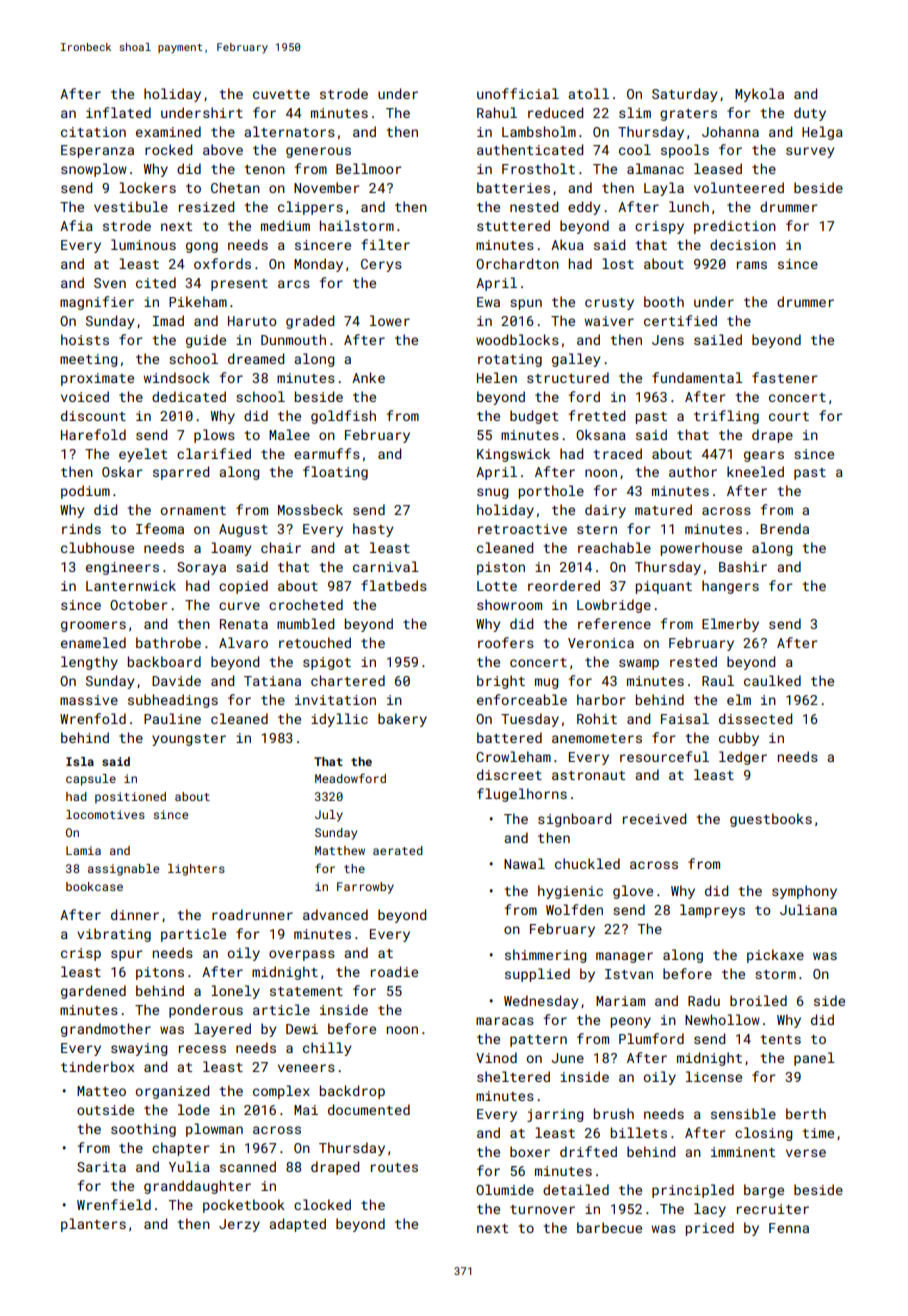 Image resolution: width=908 pixels, height=1316 pixels. What do you see at coordinates (822, 133) in the screenshot?
I see `Helga` at bounding box center [822, 133].
